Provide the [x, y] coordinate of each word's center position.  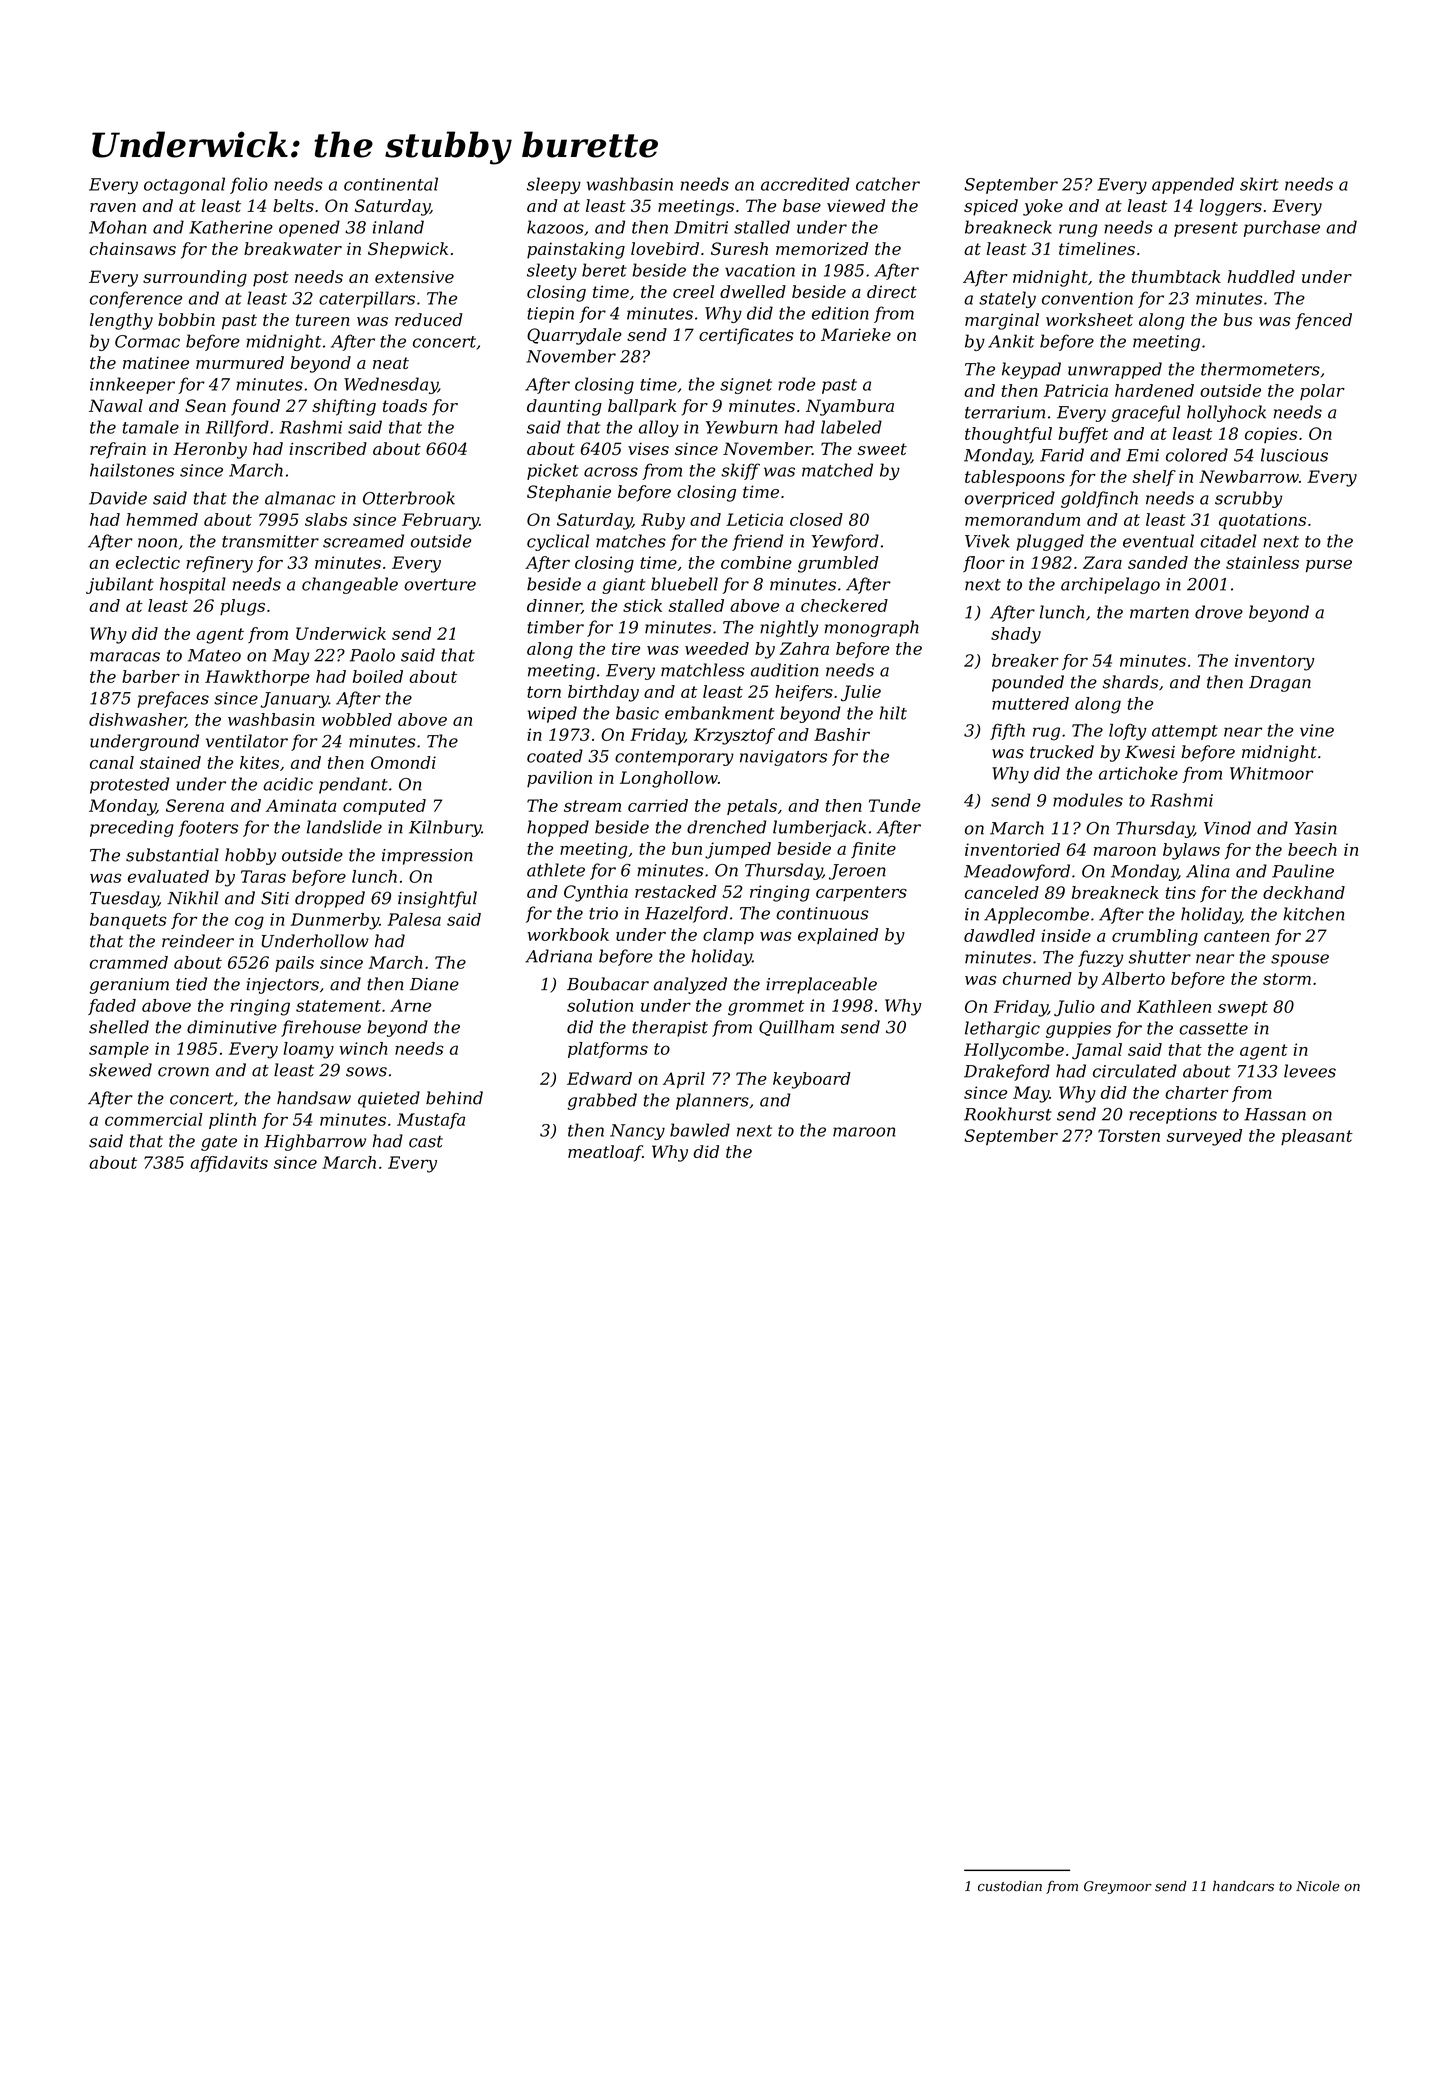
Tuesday [124, 899]
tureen [323, 320]
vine [1317, 730]
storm [1287, 979]
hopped [558, 828]
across [611, 472]
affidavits [229, 1164]
